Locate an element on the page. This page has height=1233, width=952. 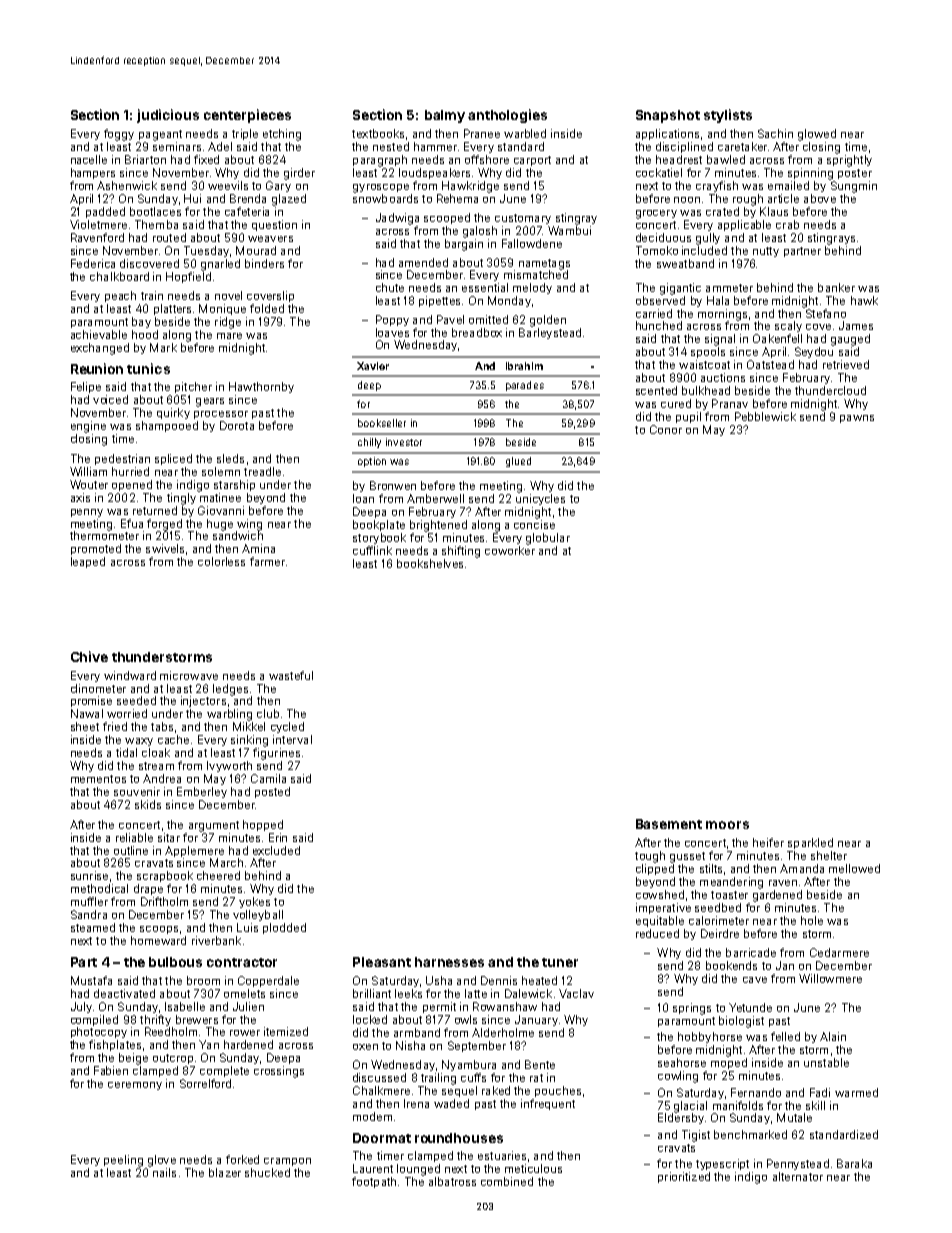
worried is located at coordinates (127, 713).
